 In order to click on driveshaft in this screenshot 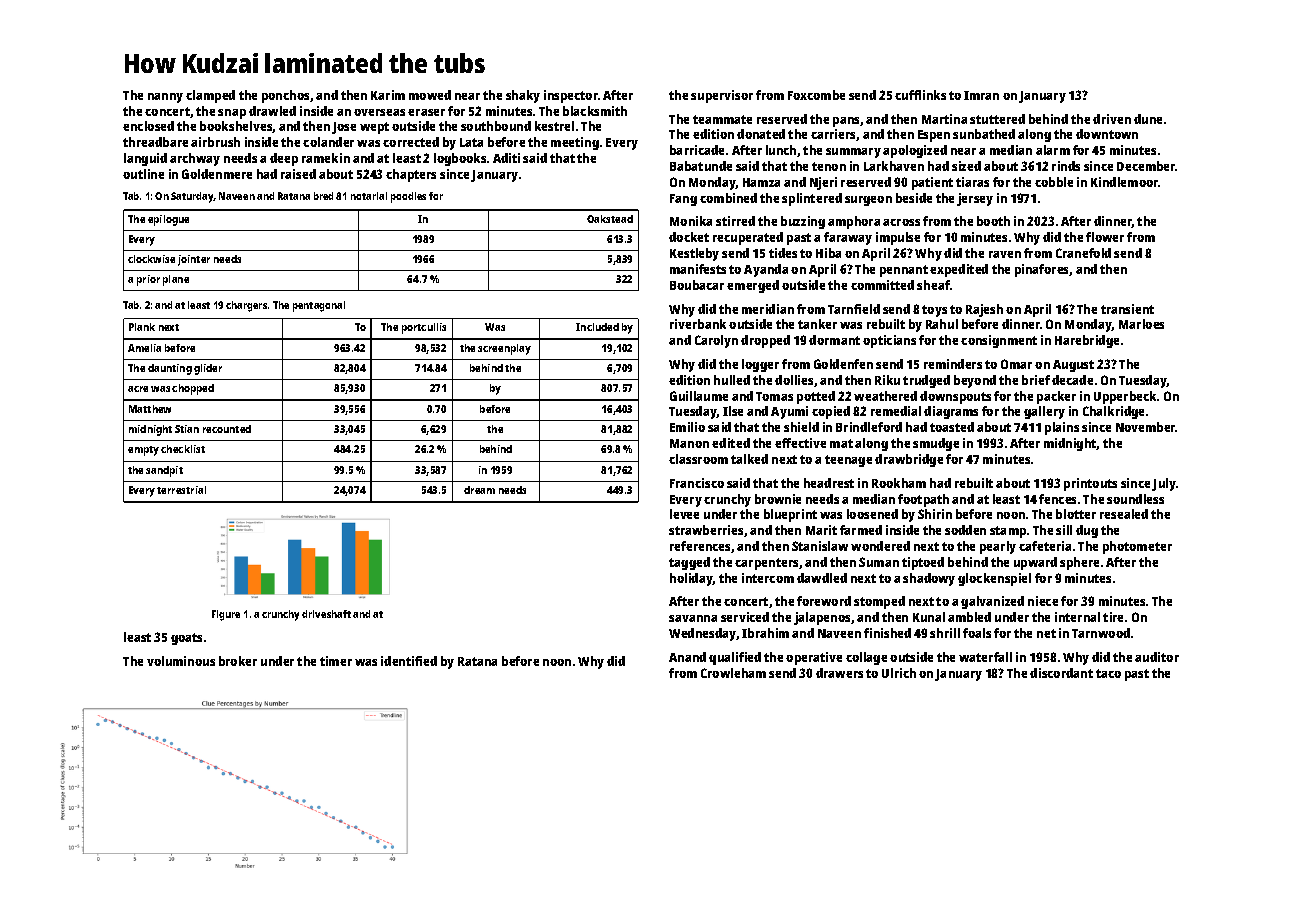, I will do `click(326, 614)`.
